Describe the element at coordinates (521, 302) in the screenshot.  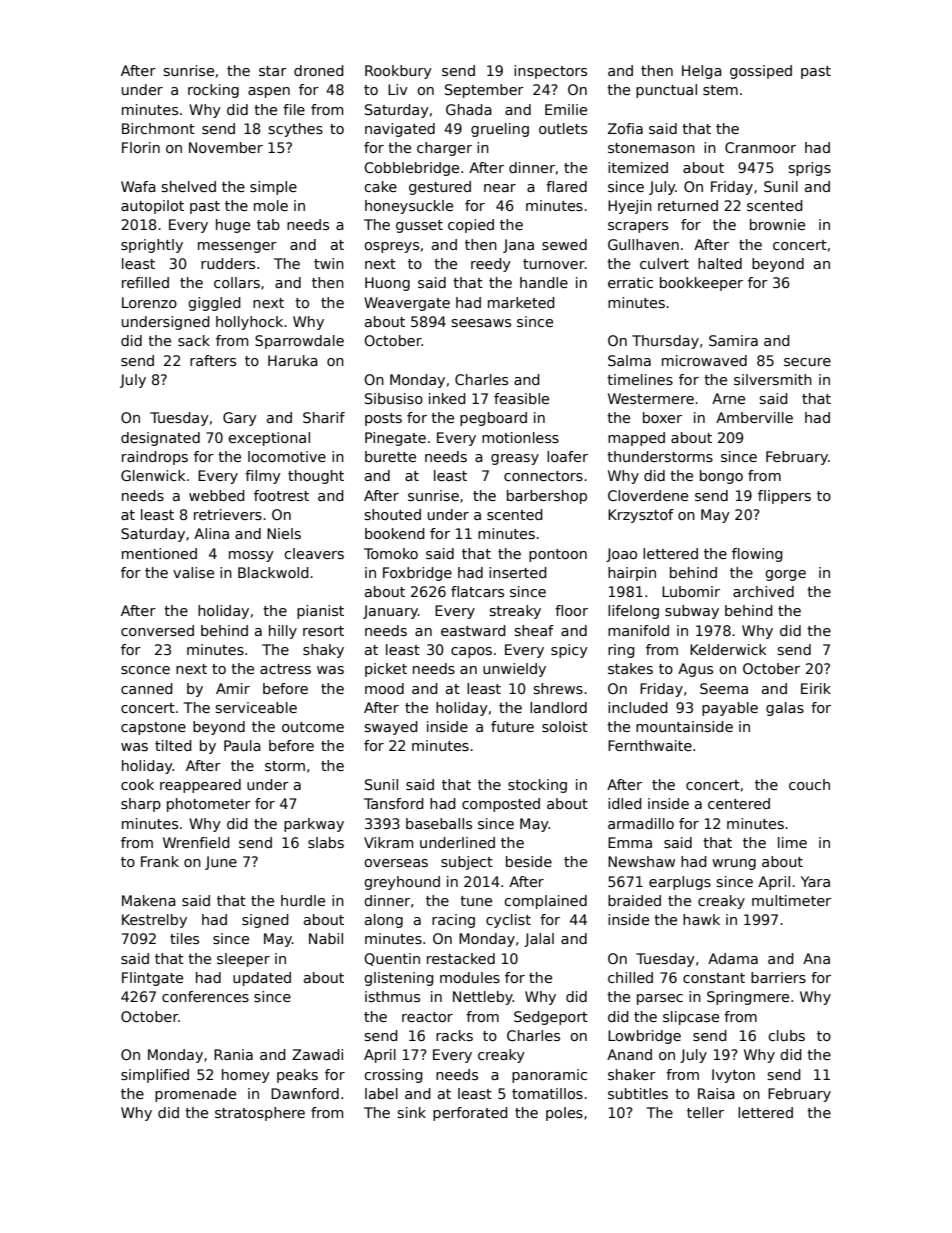
I see `marketed` at that location.
